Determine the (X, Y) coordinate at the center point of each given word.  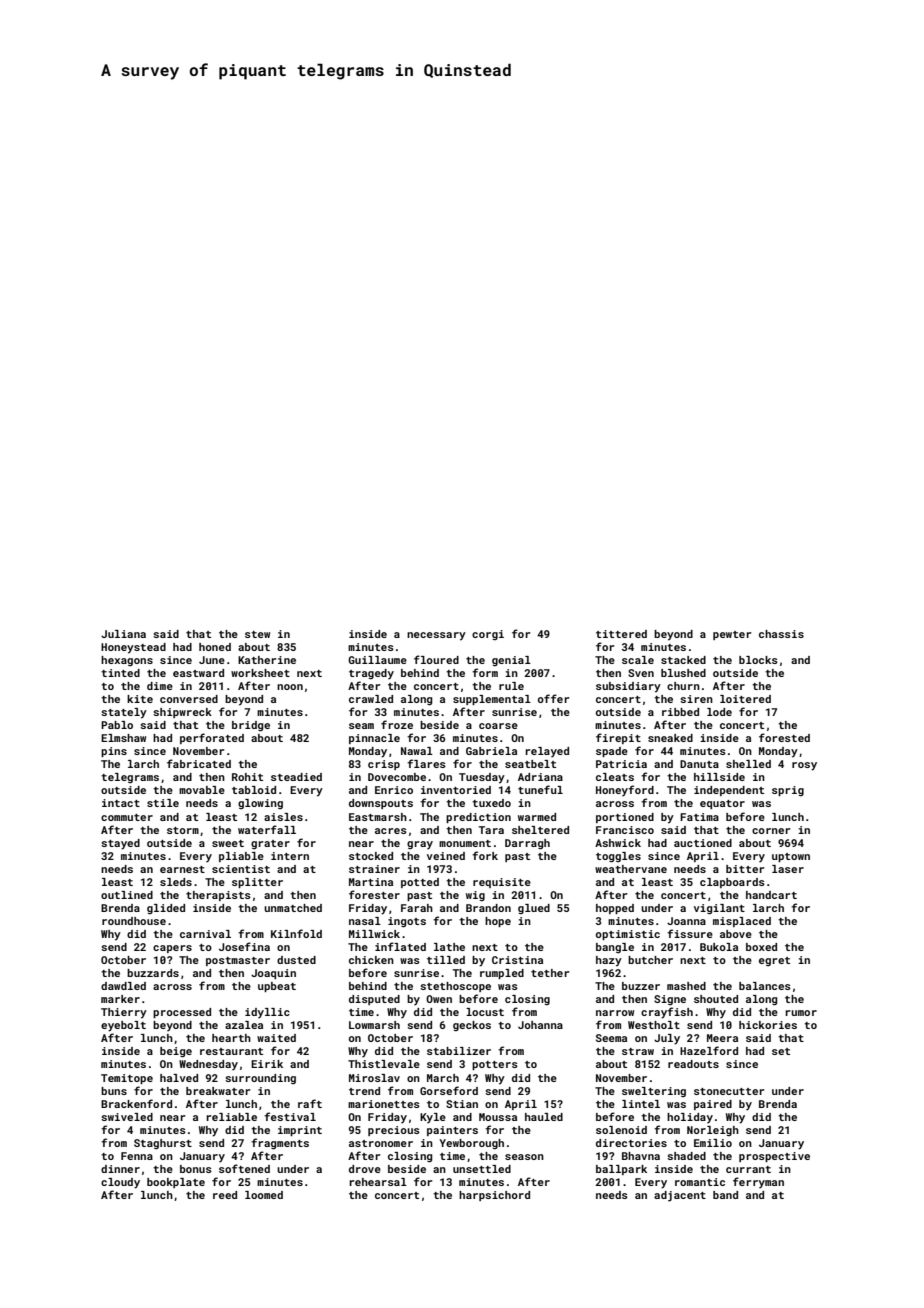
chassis (781, 634)
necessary (436, 636)
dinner (120, 1169)
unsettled (482, 1169)
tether (550, 973)
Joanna (686, 921)
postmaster (238, 961)
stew (257, 634)
